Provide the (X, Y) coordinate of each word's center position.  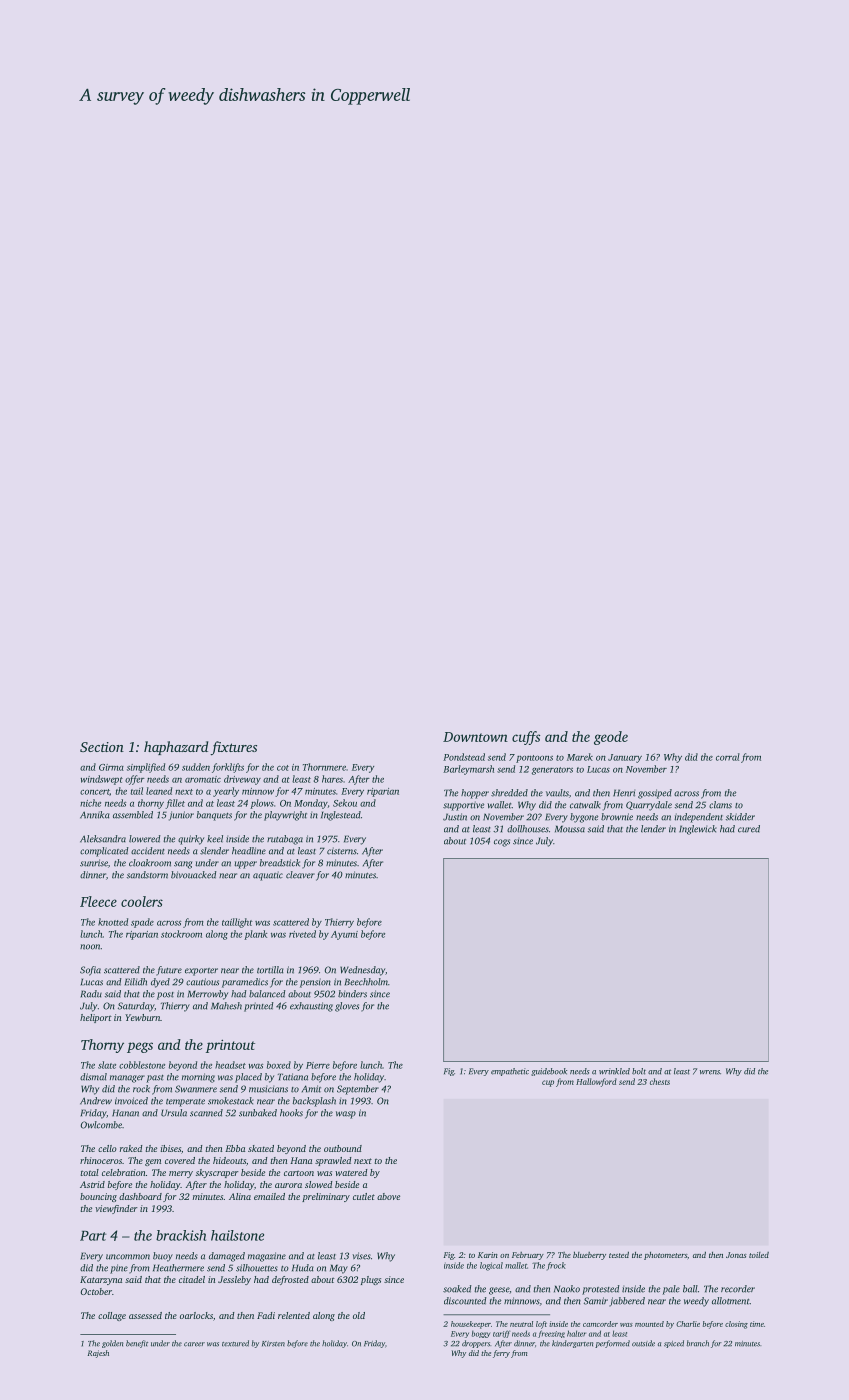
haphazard (176, 748)
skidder (740, 817)
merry (181, 1174)
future (169, 971)
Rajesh (98, 1354)
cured (749, 829)
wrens (710, 1072)
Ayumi (344, 935)
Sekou (345, 803)
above (388, 1196)
